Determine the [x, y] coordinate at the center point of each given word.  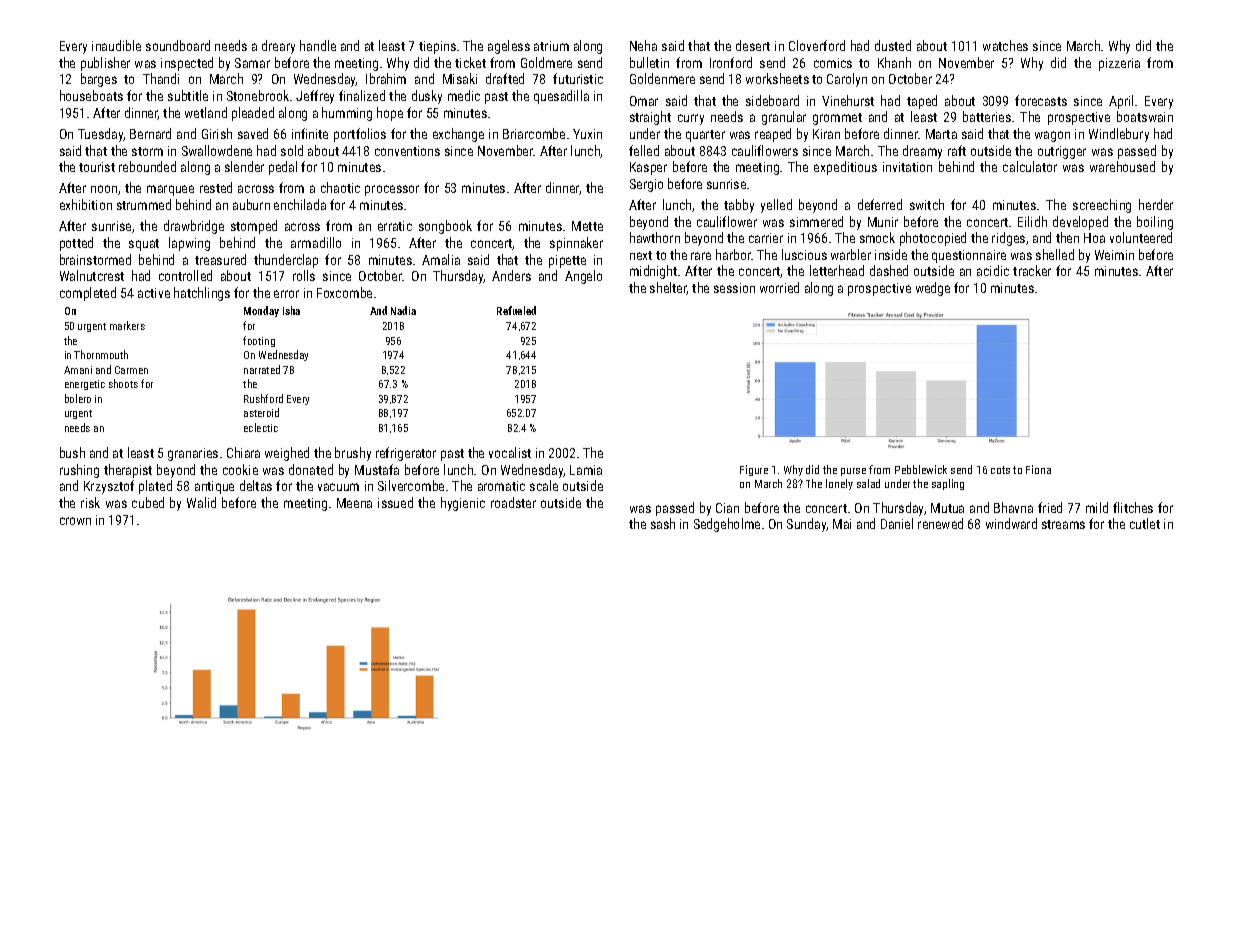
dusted [893, 45]
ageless [509, 47]
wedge [933, 289]
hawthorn [655, 237]
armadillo [316, 242]
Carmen [131, 370]
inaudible [116, 45]
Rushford [263, 398]
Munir [883, 222]
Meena [354, 503]
